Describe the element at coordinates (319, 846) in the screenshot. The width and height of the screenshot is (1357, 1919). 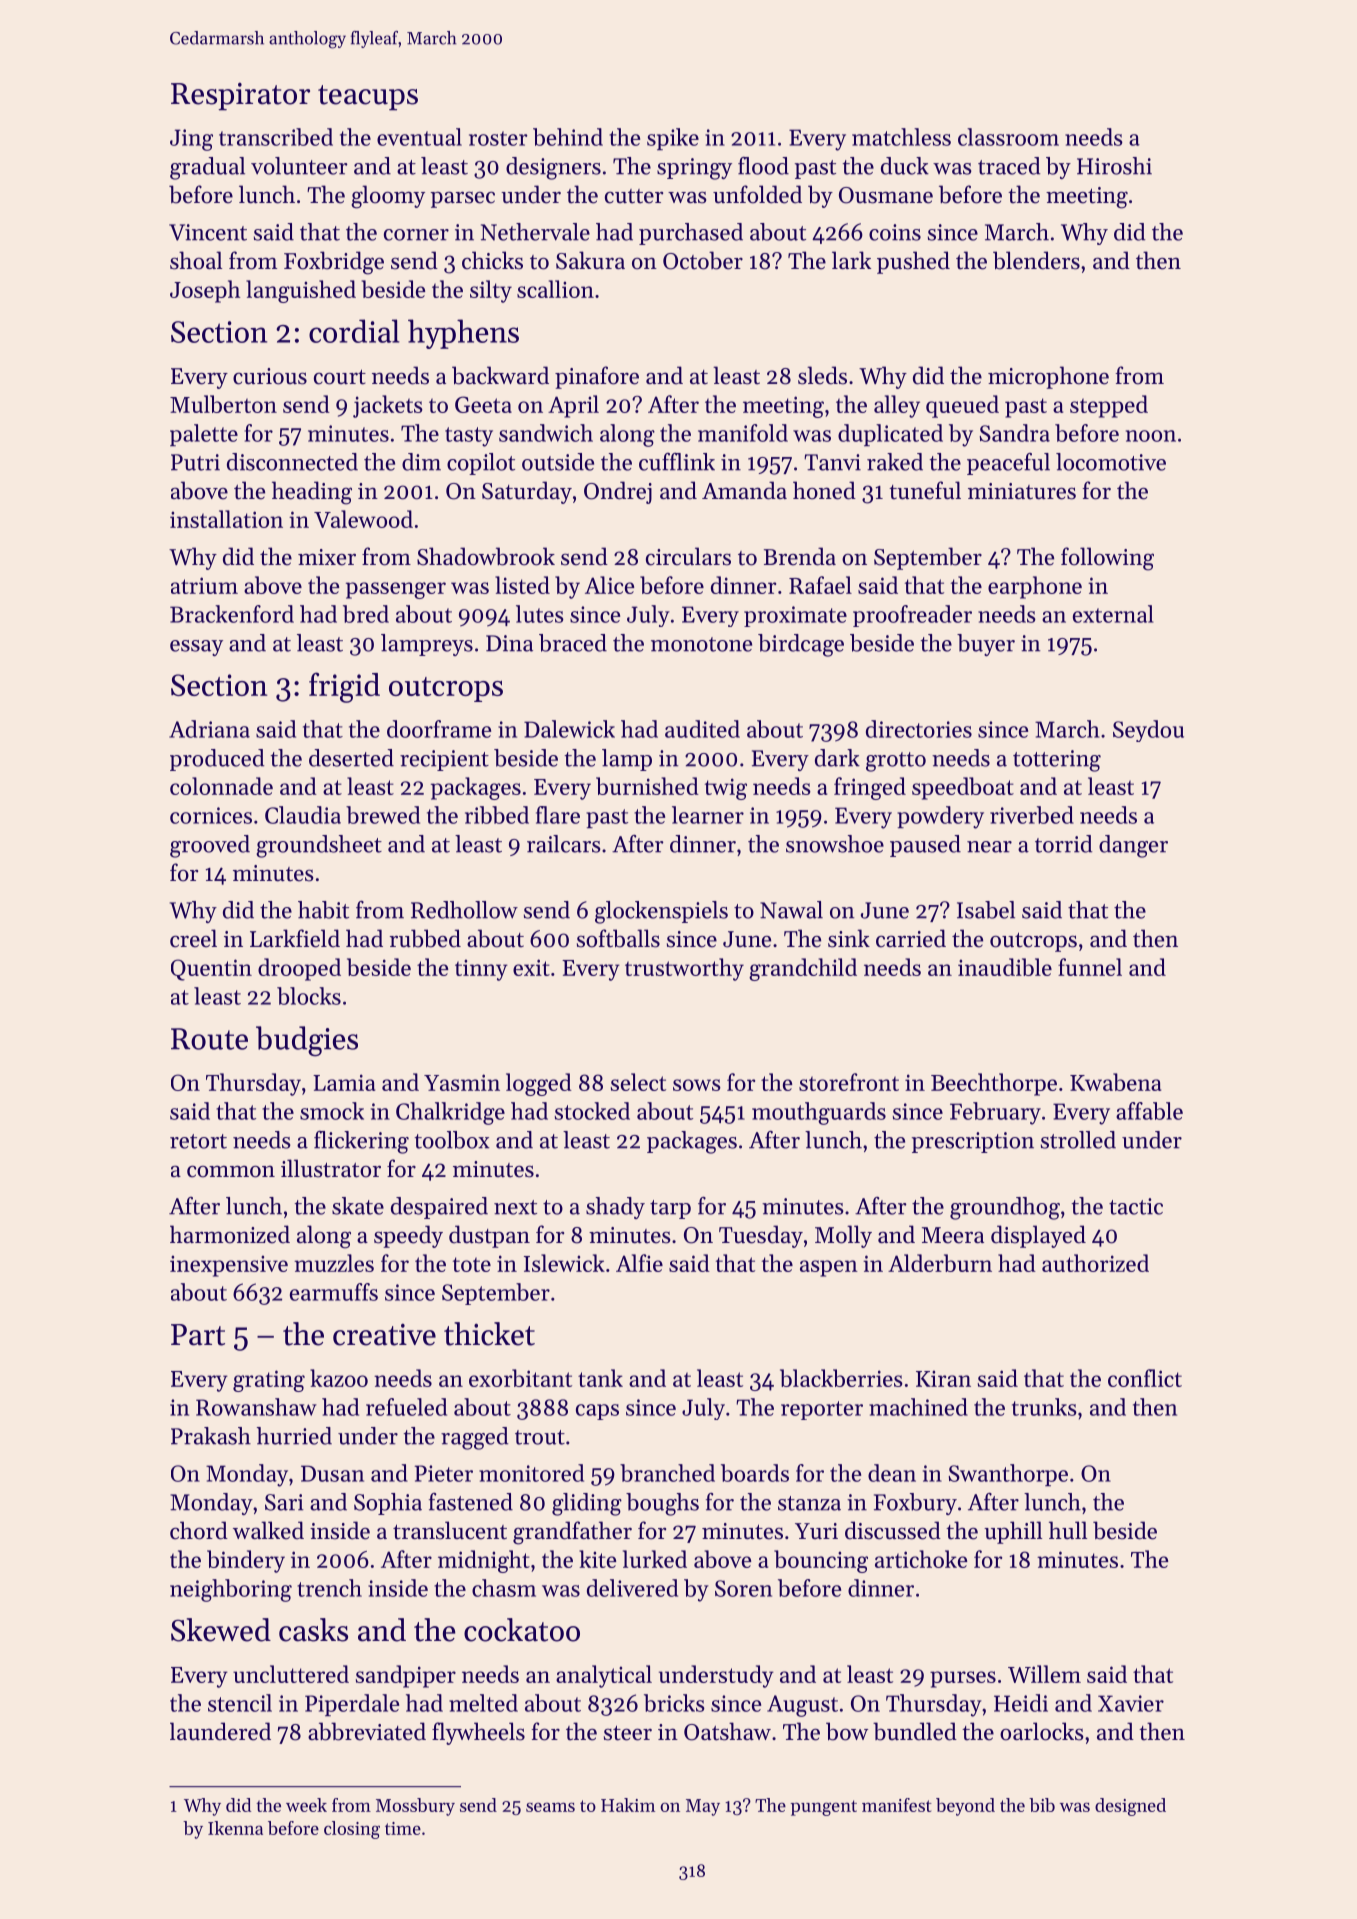
I see `groundsheet` at that location.
